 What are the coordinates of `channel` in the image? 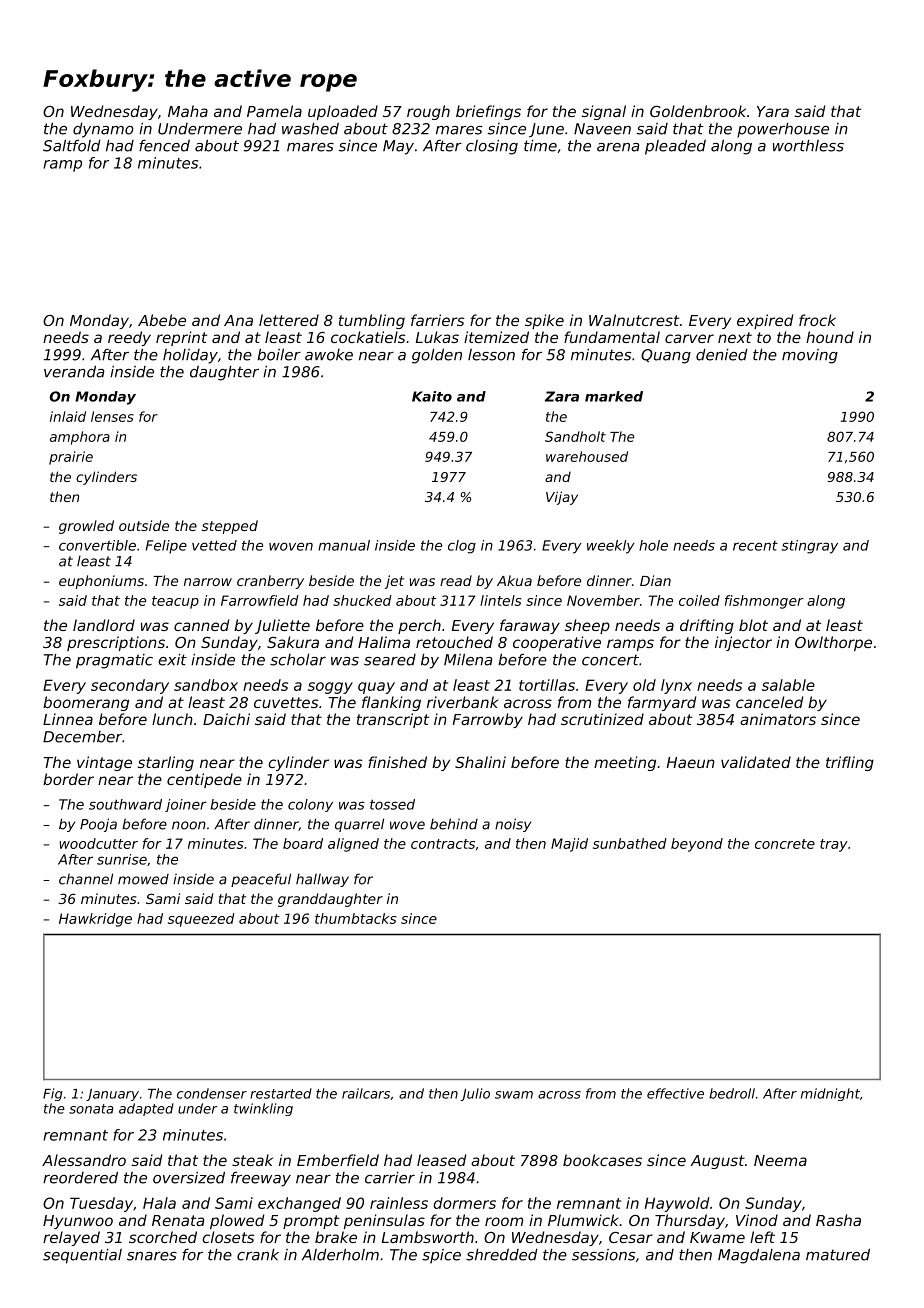 It's located at (86, 879).
